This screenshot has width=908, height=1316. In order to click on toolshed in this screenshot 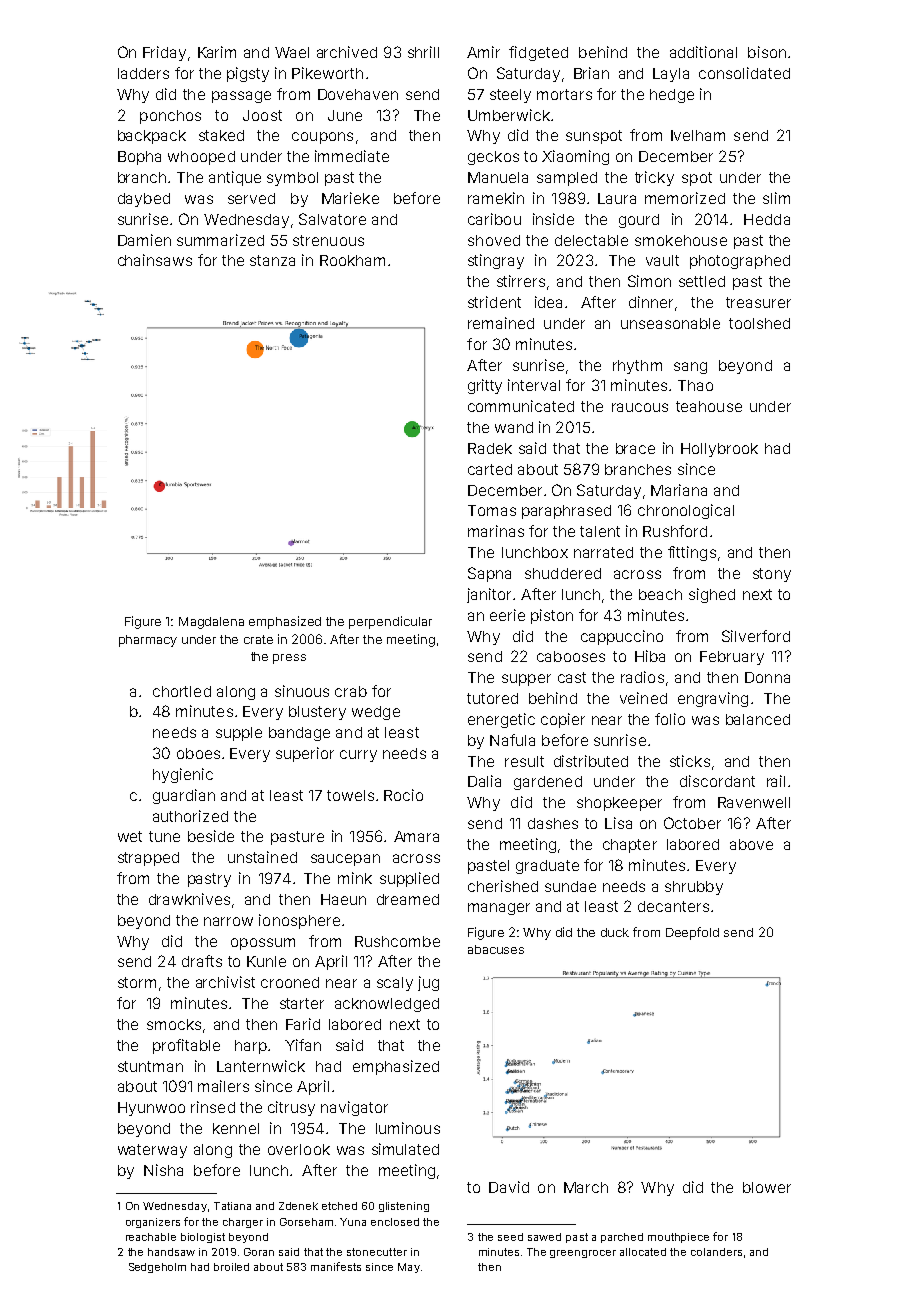, I will do `click(759, 323)`.
